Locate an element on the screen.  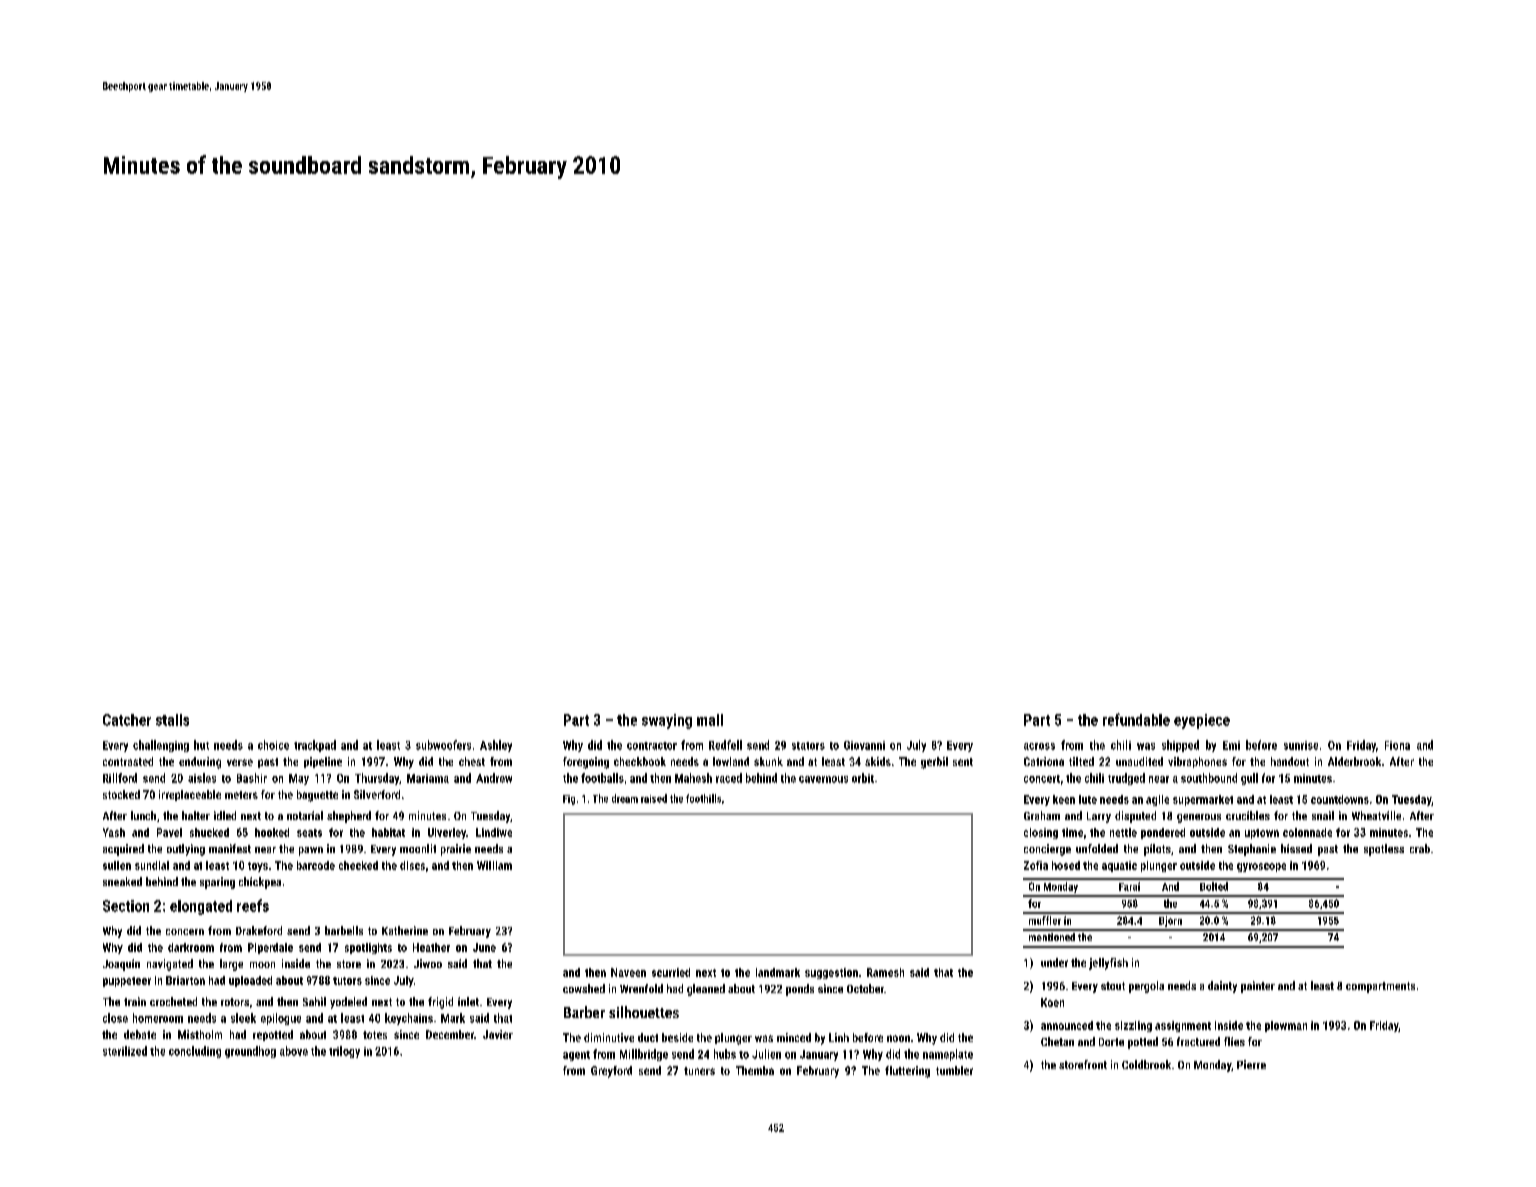
lunch is located at coordinates (143, 815).
